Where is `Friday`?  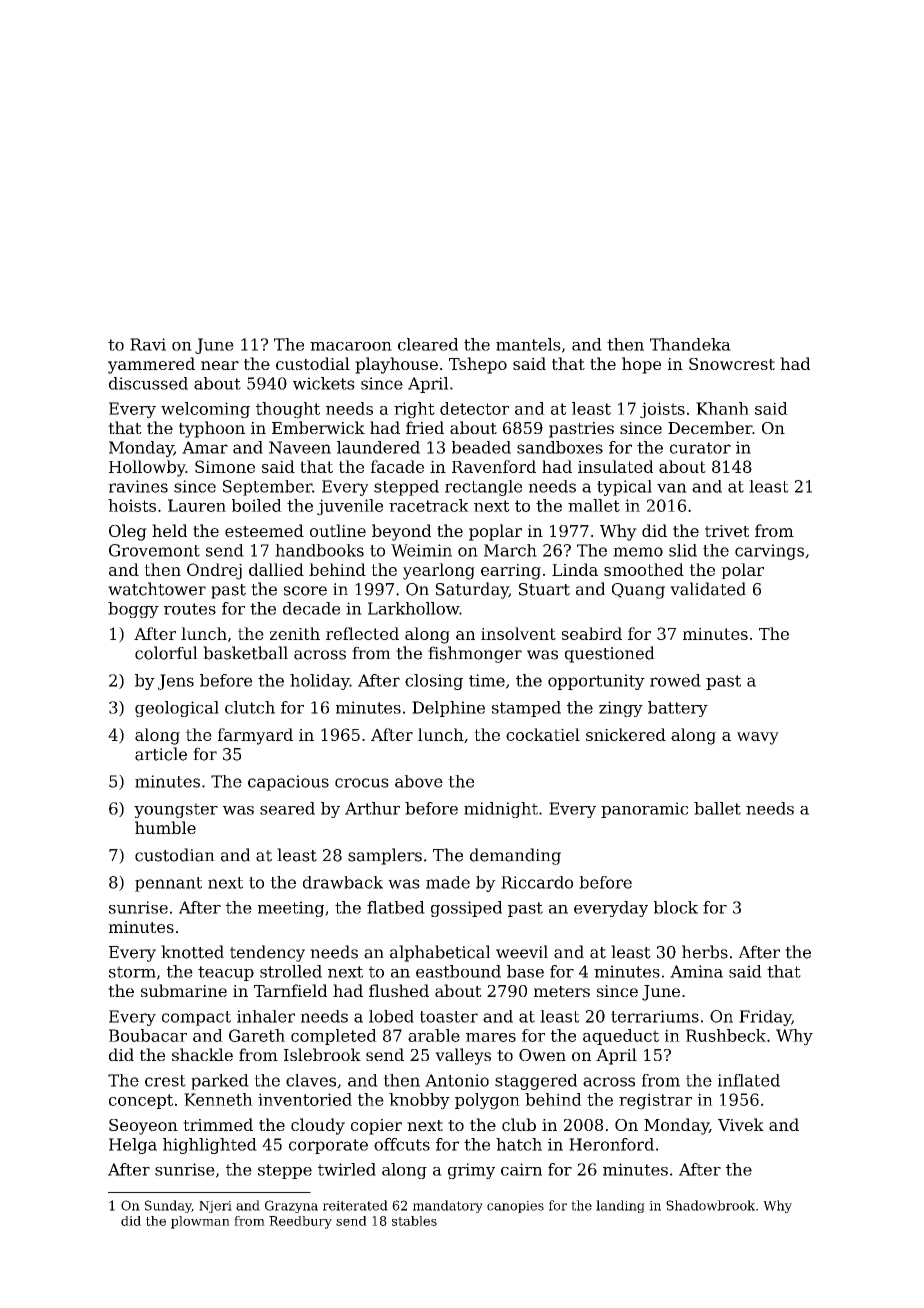
Friday is located at coordinates (765, 1018).
